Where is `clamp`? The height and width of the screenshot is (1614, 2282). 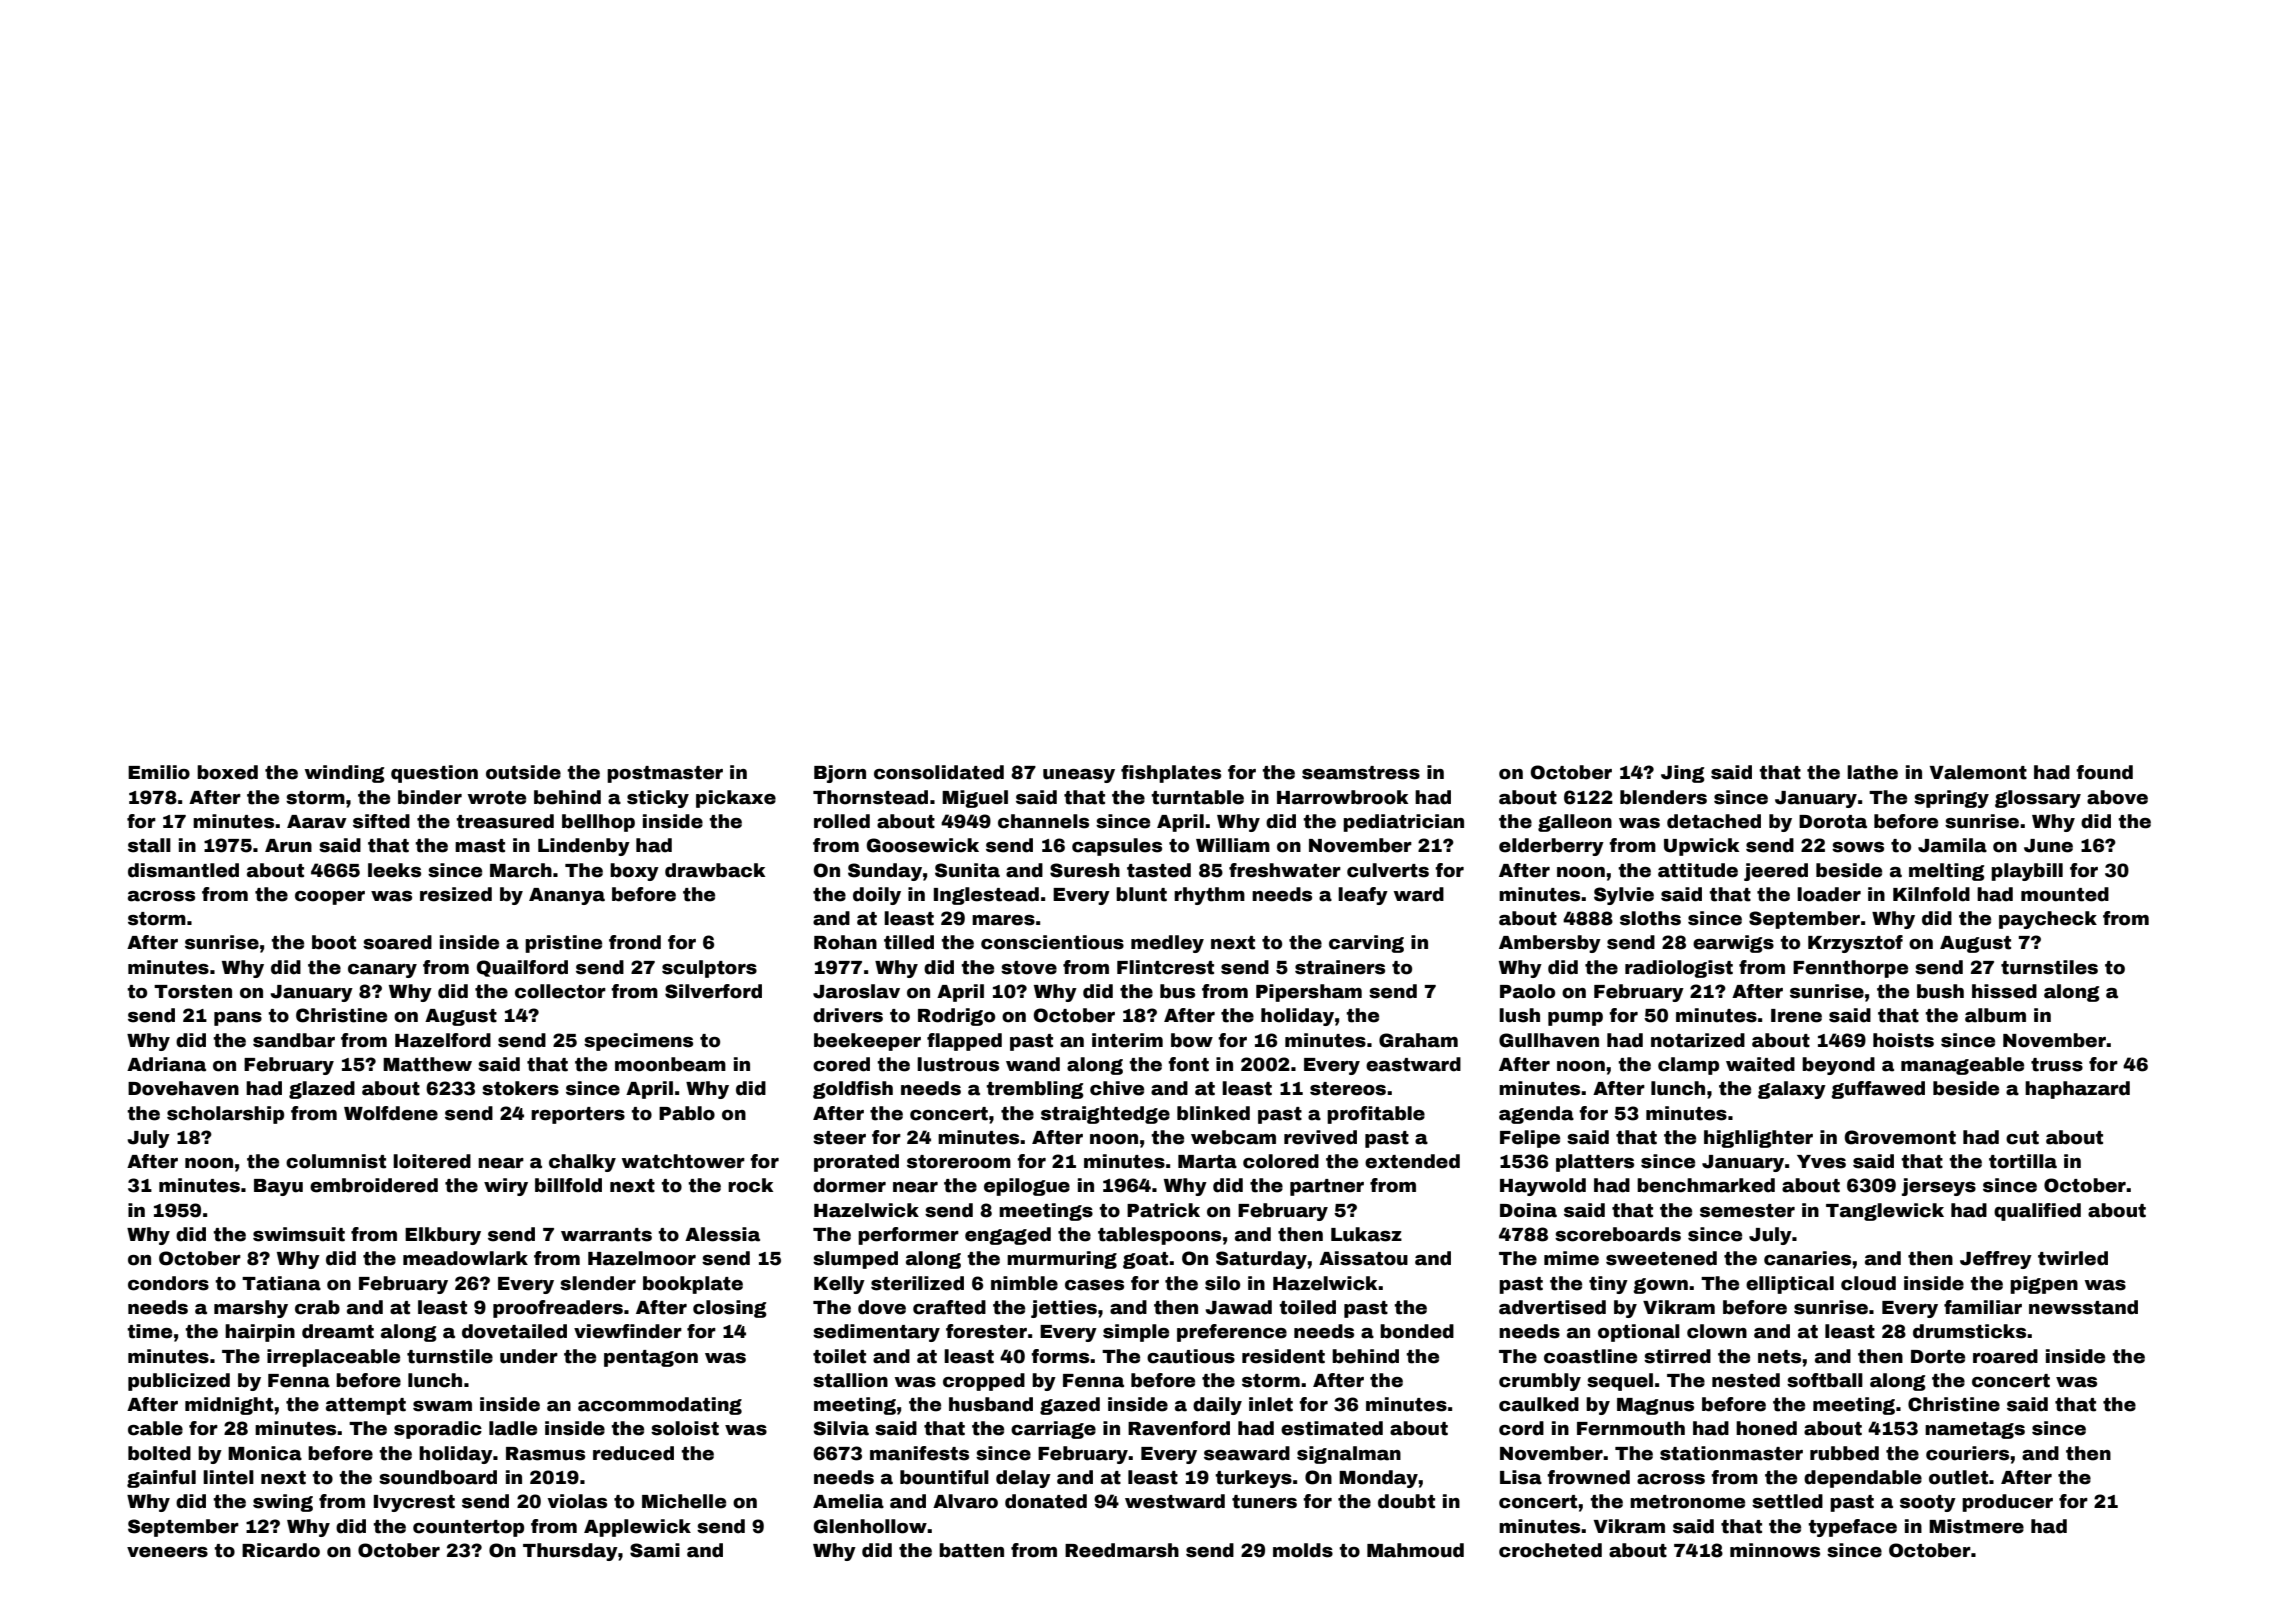
clamp is located at coordinates (1688, 1066).
